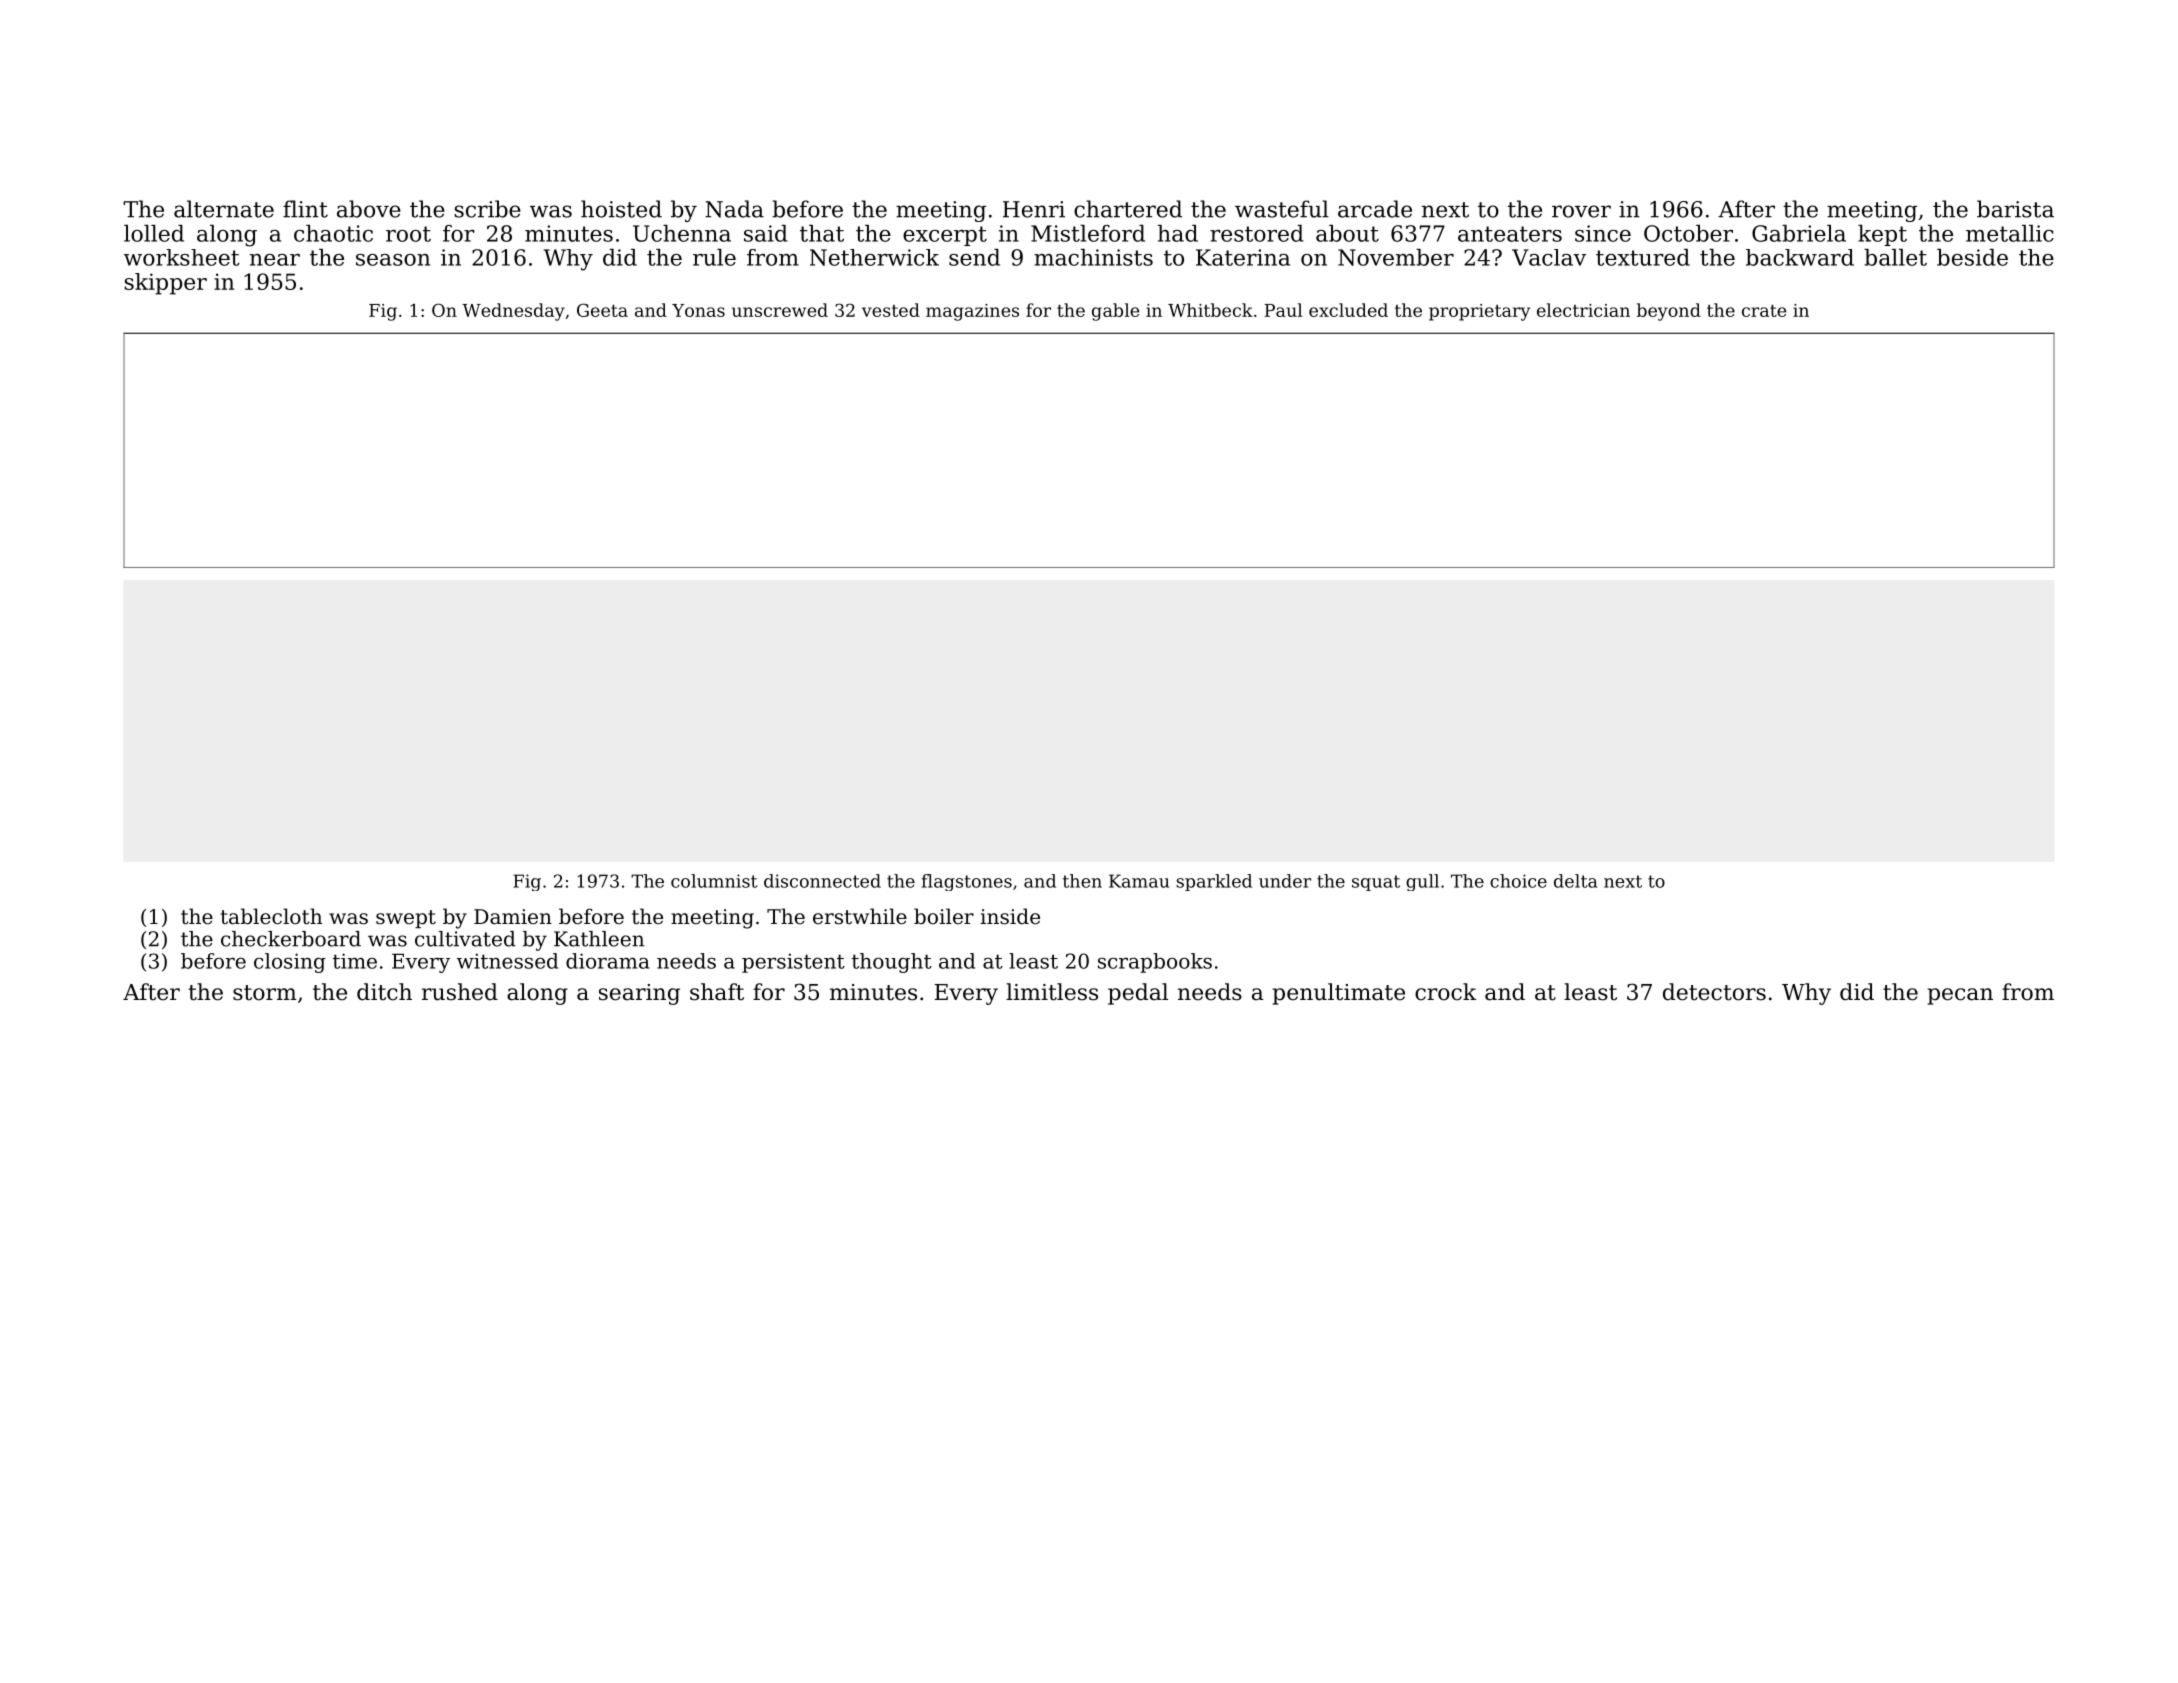 The image size is (2178, 1683). I want to click on chartered, so click(1128, 209).
